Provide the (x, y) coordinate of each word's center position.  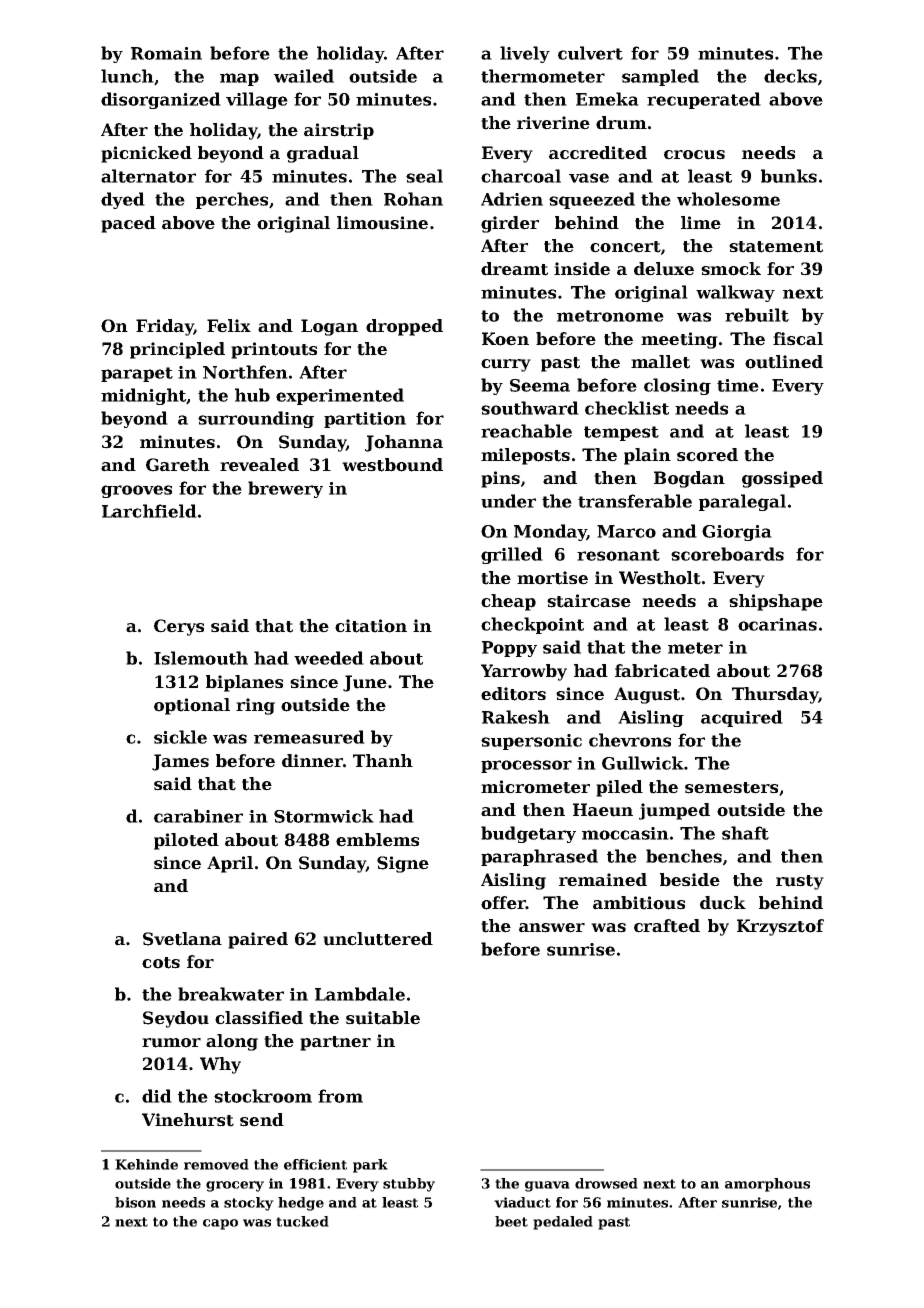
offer (503, 903)
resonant (618, 555)
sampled (660, 77)
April (230, 864)
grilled (512, 555)
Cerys (179, 627)
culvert (590, 53)
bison (135, 1202)
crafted (667, 926)
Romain (166, 53)
